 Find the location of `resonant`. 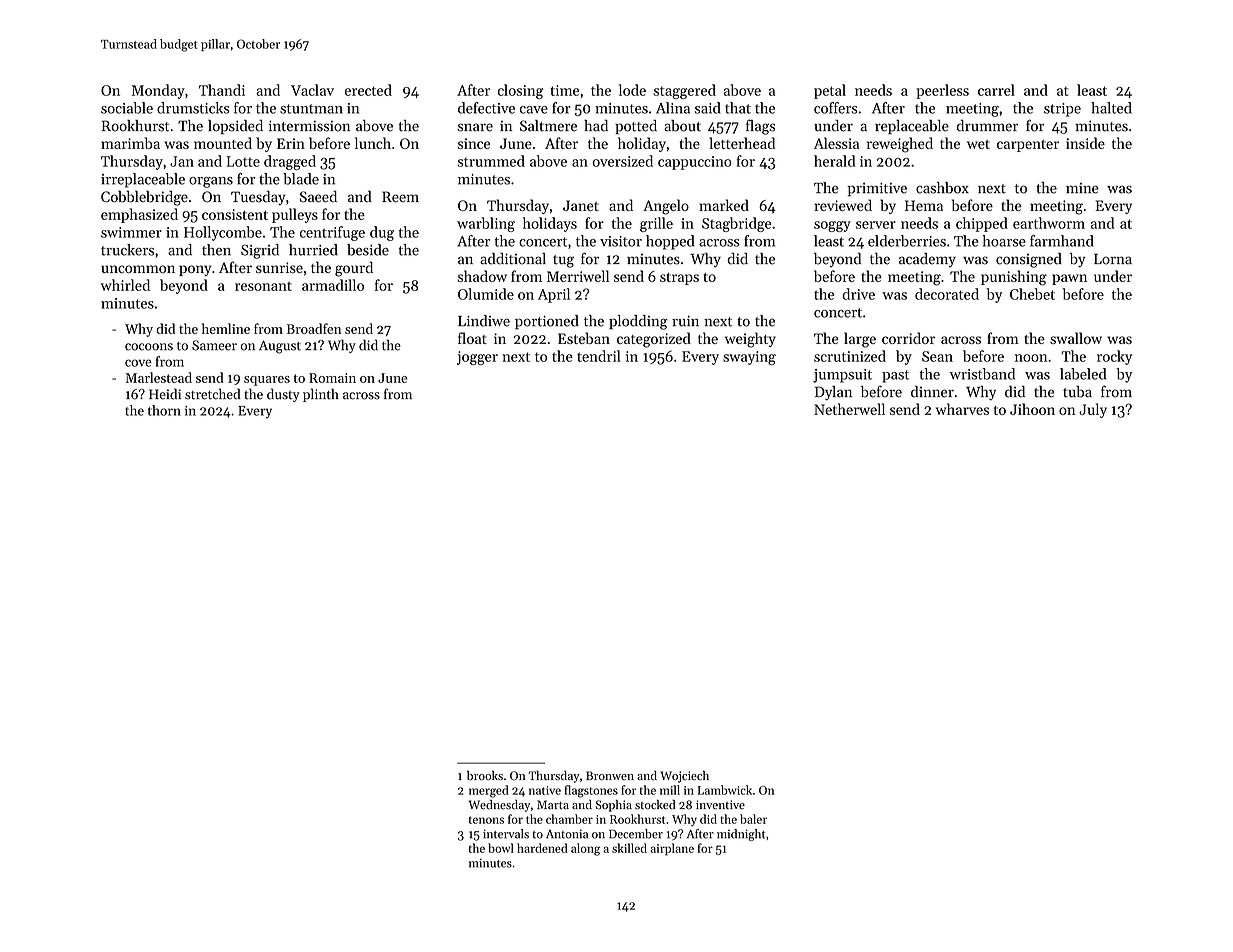

resonant is located at coordinates (263, 286).
